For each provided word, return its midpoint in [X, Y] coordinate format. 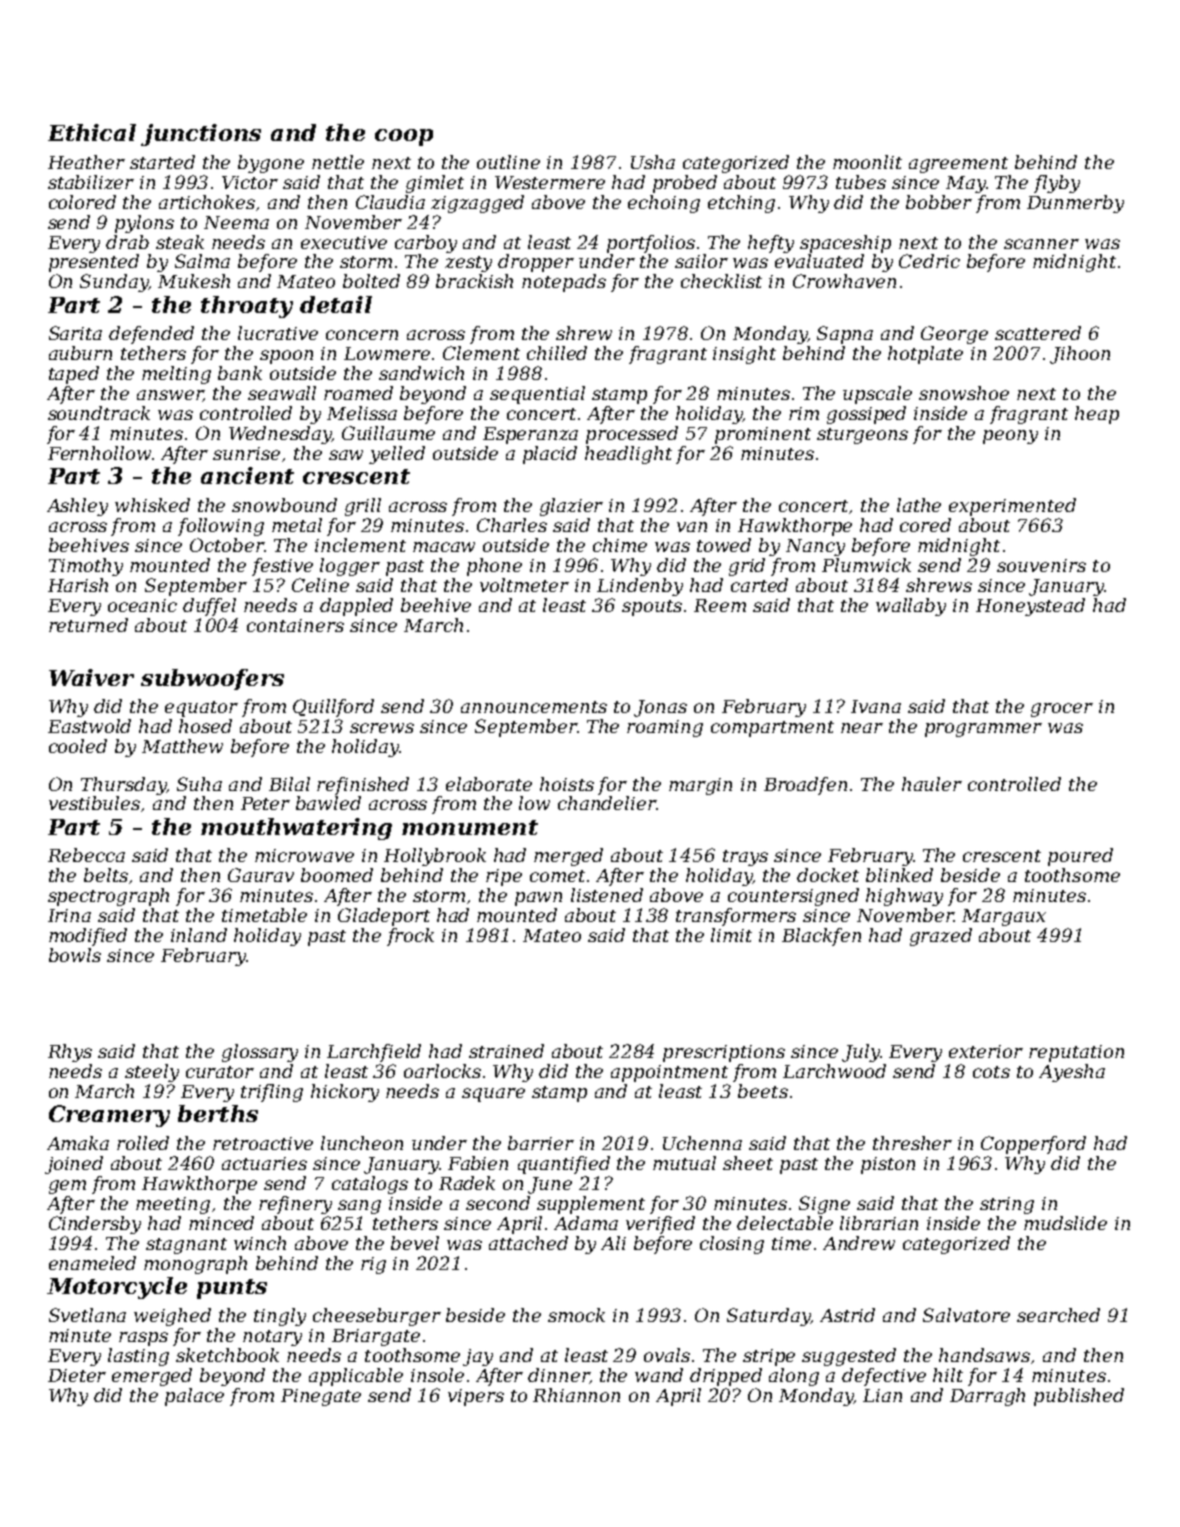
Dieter [77, 1375]
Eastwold [89, 726]
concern [362, 335]
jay [478, 1357]
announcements [534, 707]
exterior [986, 1051]
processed [632, 435]
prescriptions [724, 1053]
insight [744, 355]
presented [94, 263]
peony [1010, 437]
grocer [1062, 710]
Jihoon [1080, 355]
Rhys [70, 1053]
